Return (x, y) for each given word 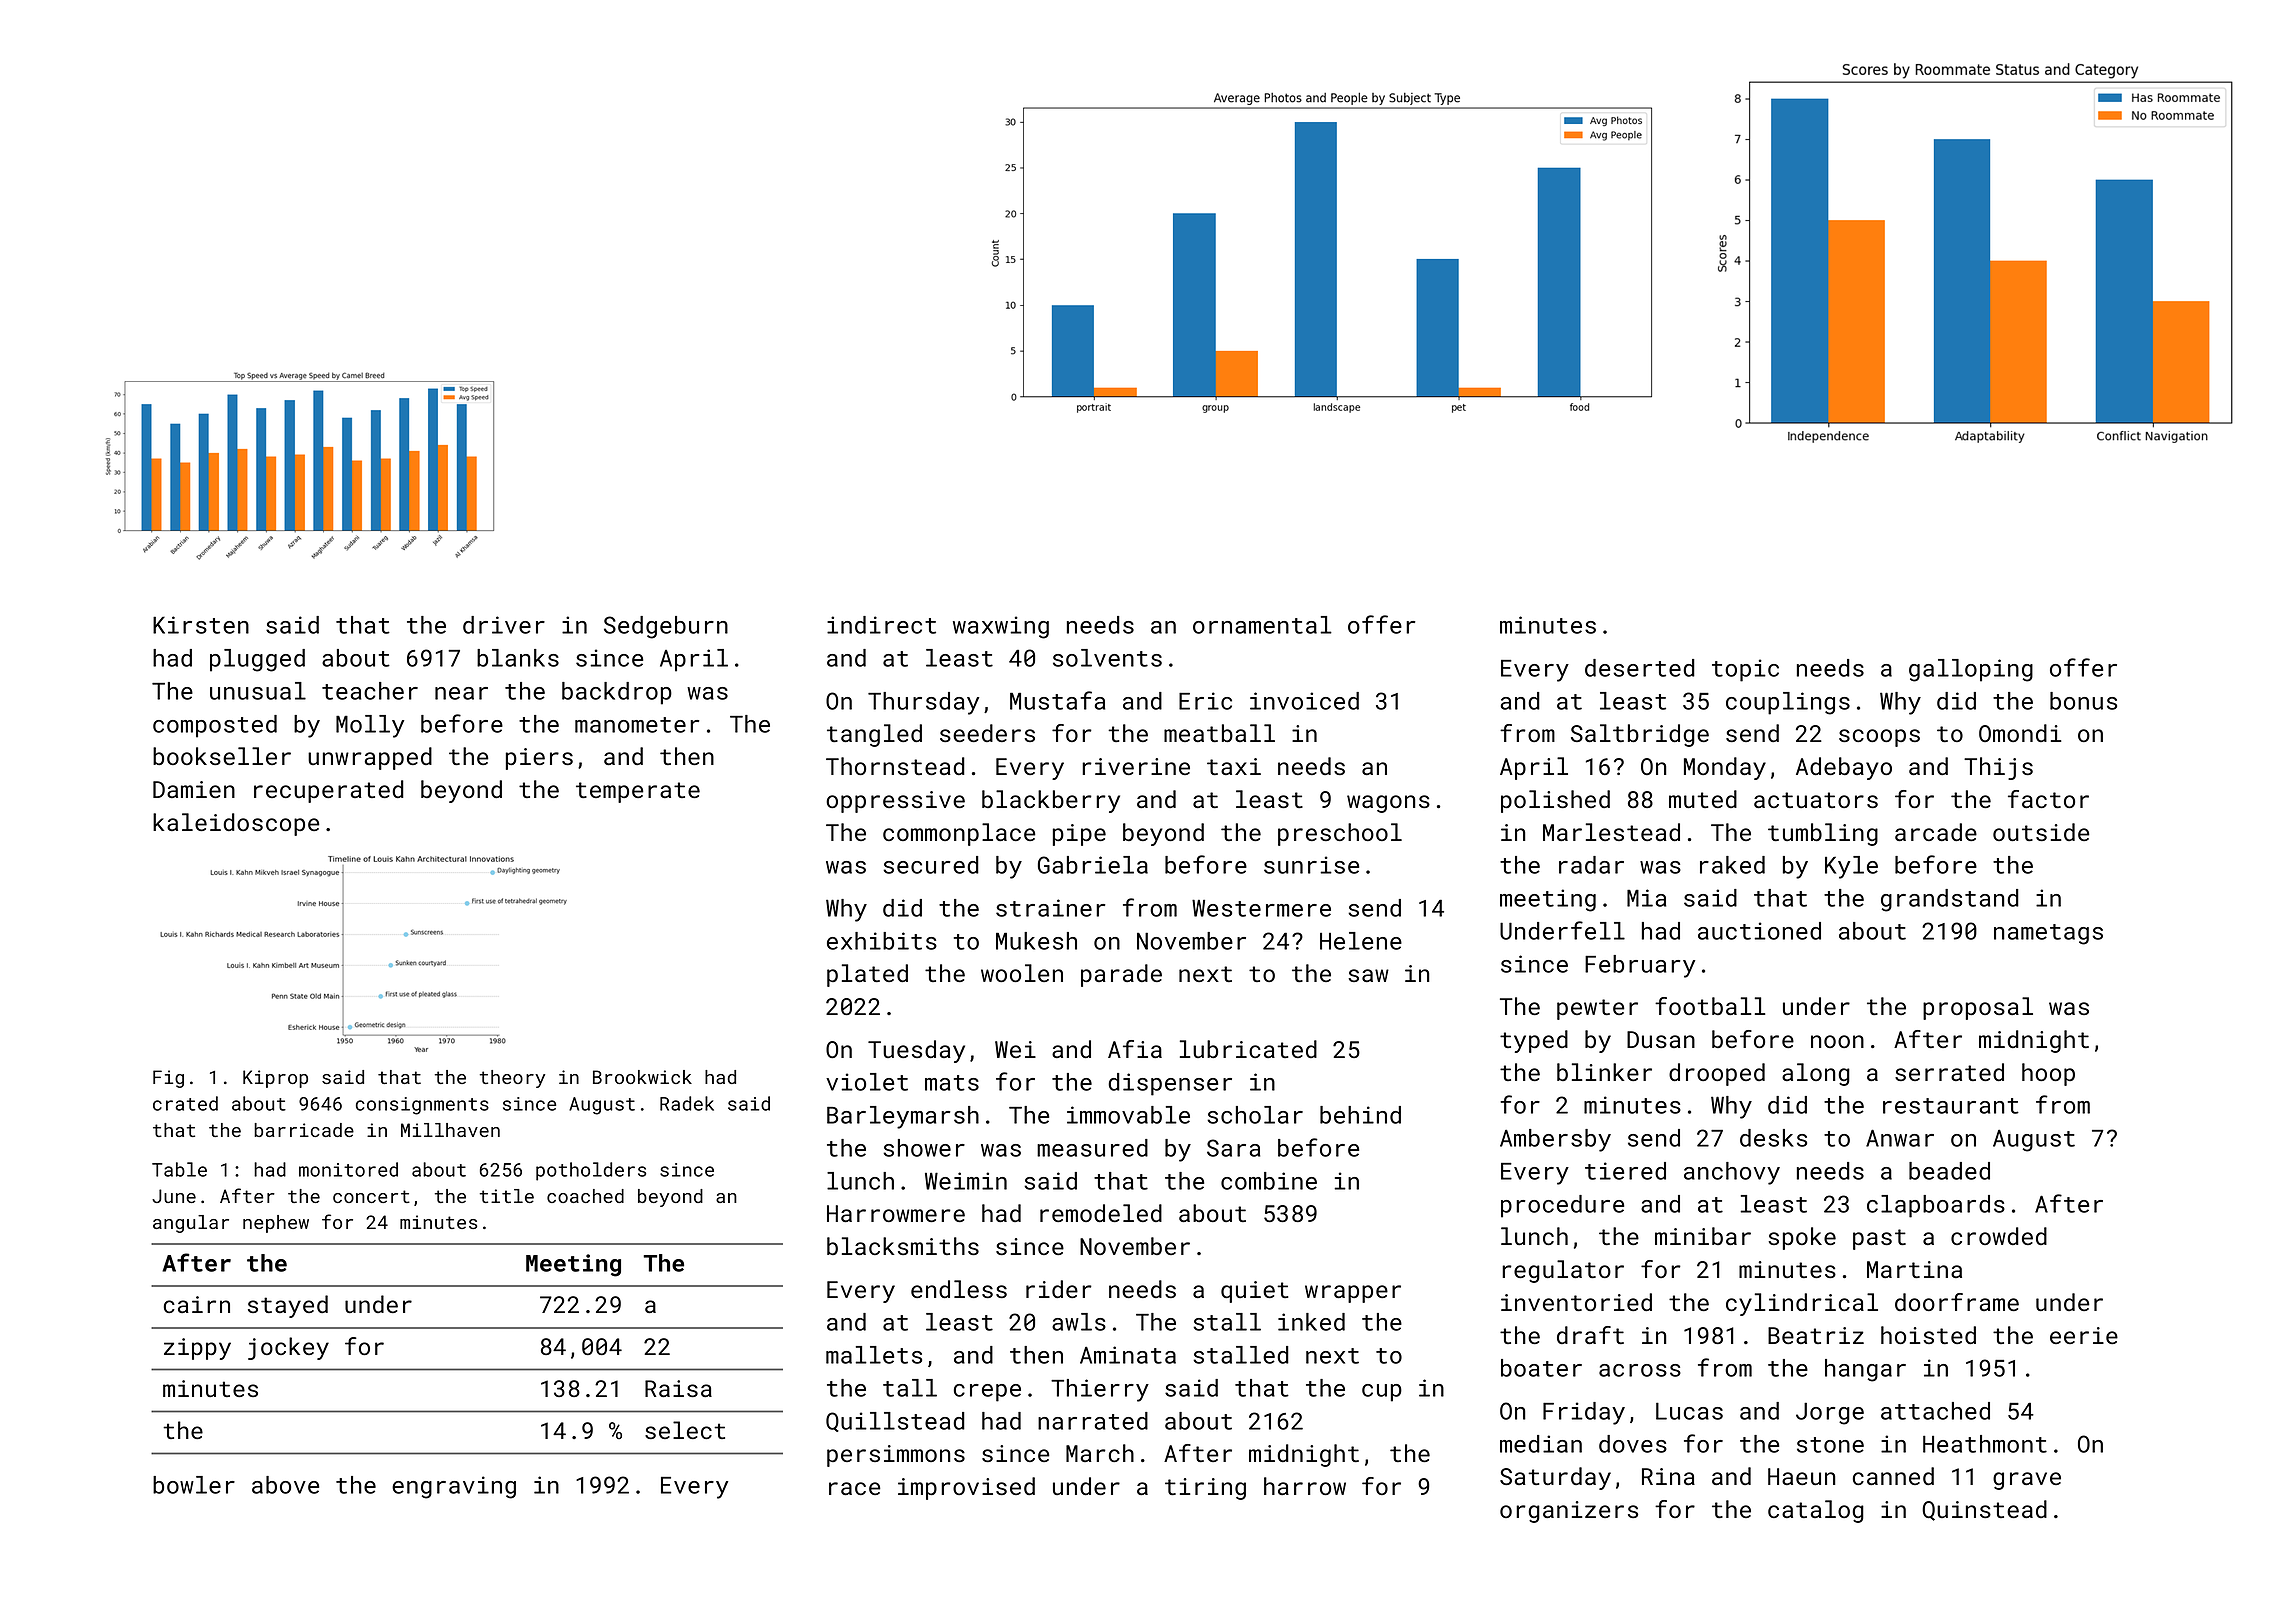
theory (512, 1079)
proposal (1978, 1008)
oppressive (895, 802)
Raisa (678, 1389)
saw (1368, 976)
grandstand (1950, 900)
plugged (257, 660)
